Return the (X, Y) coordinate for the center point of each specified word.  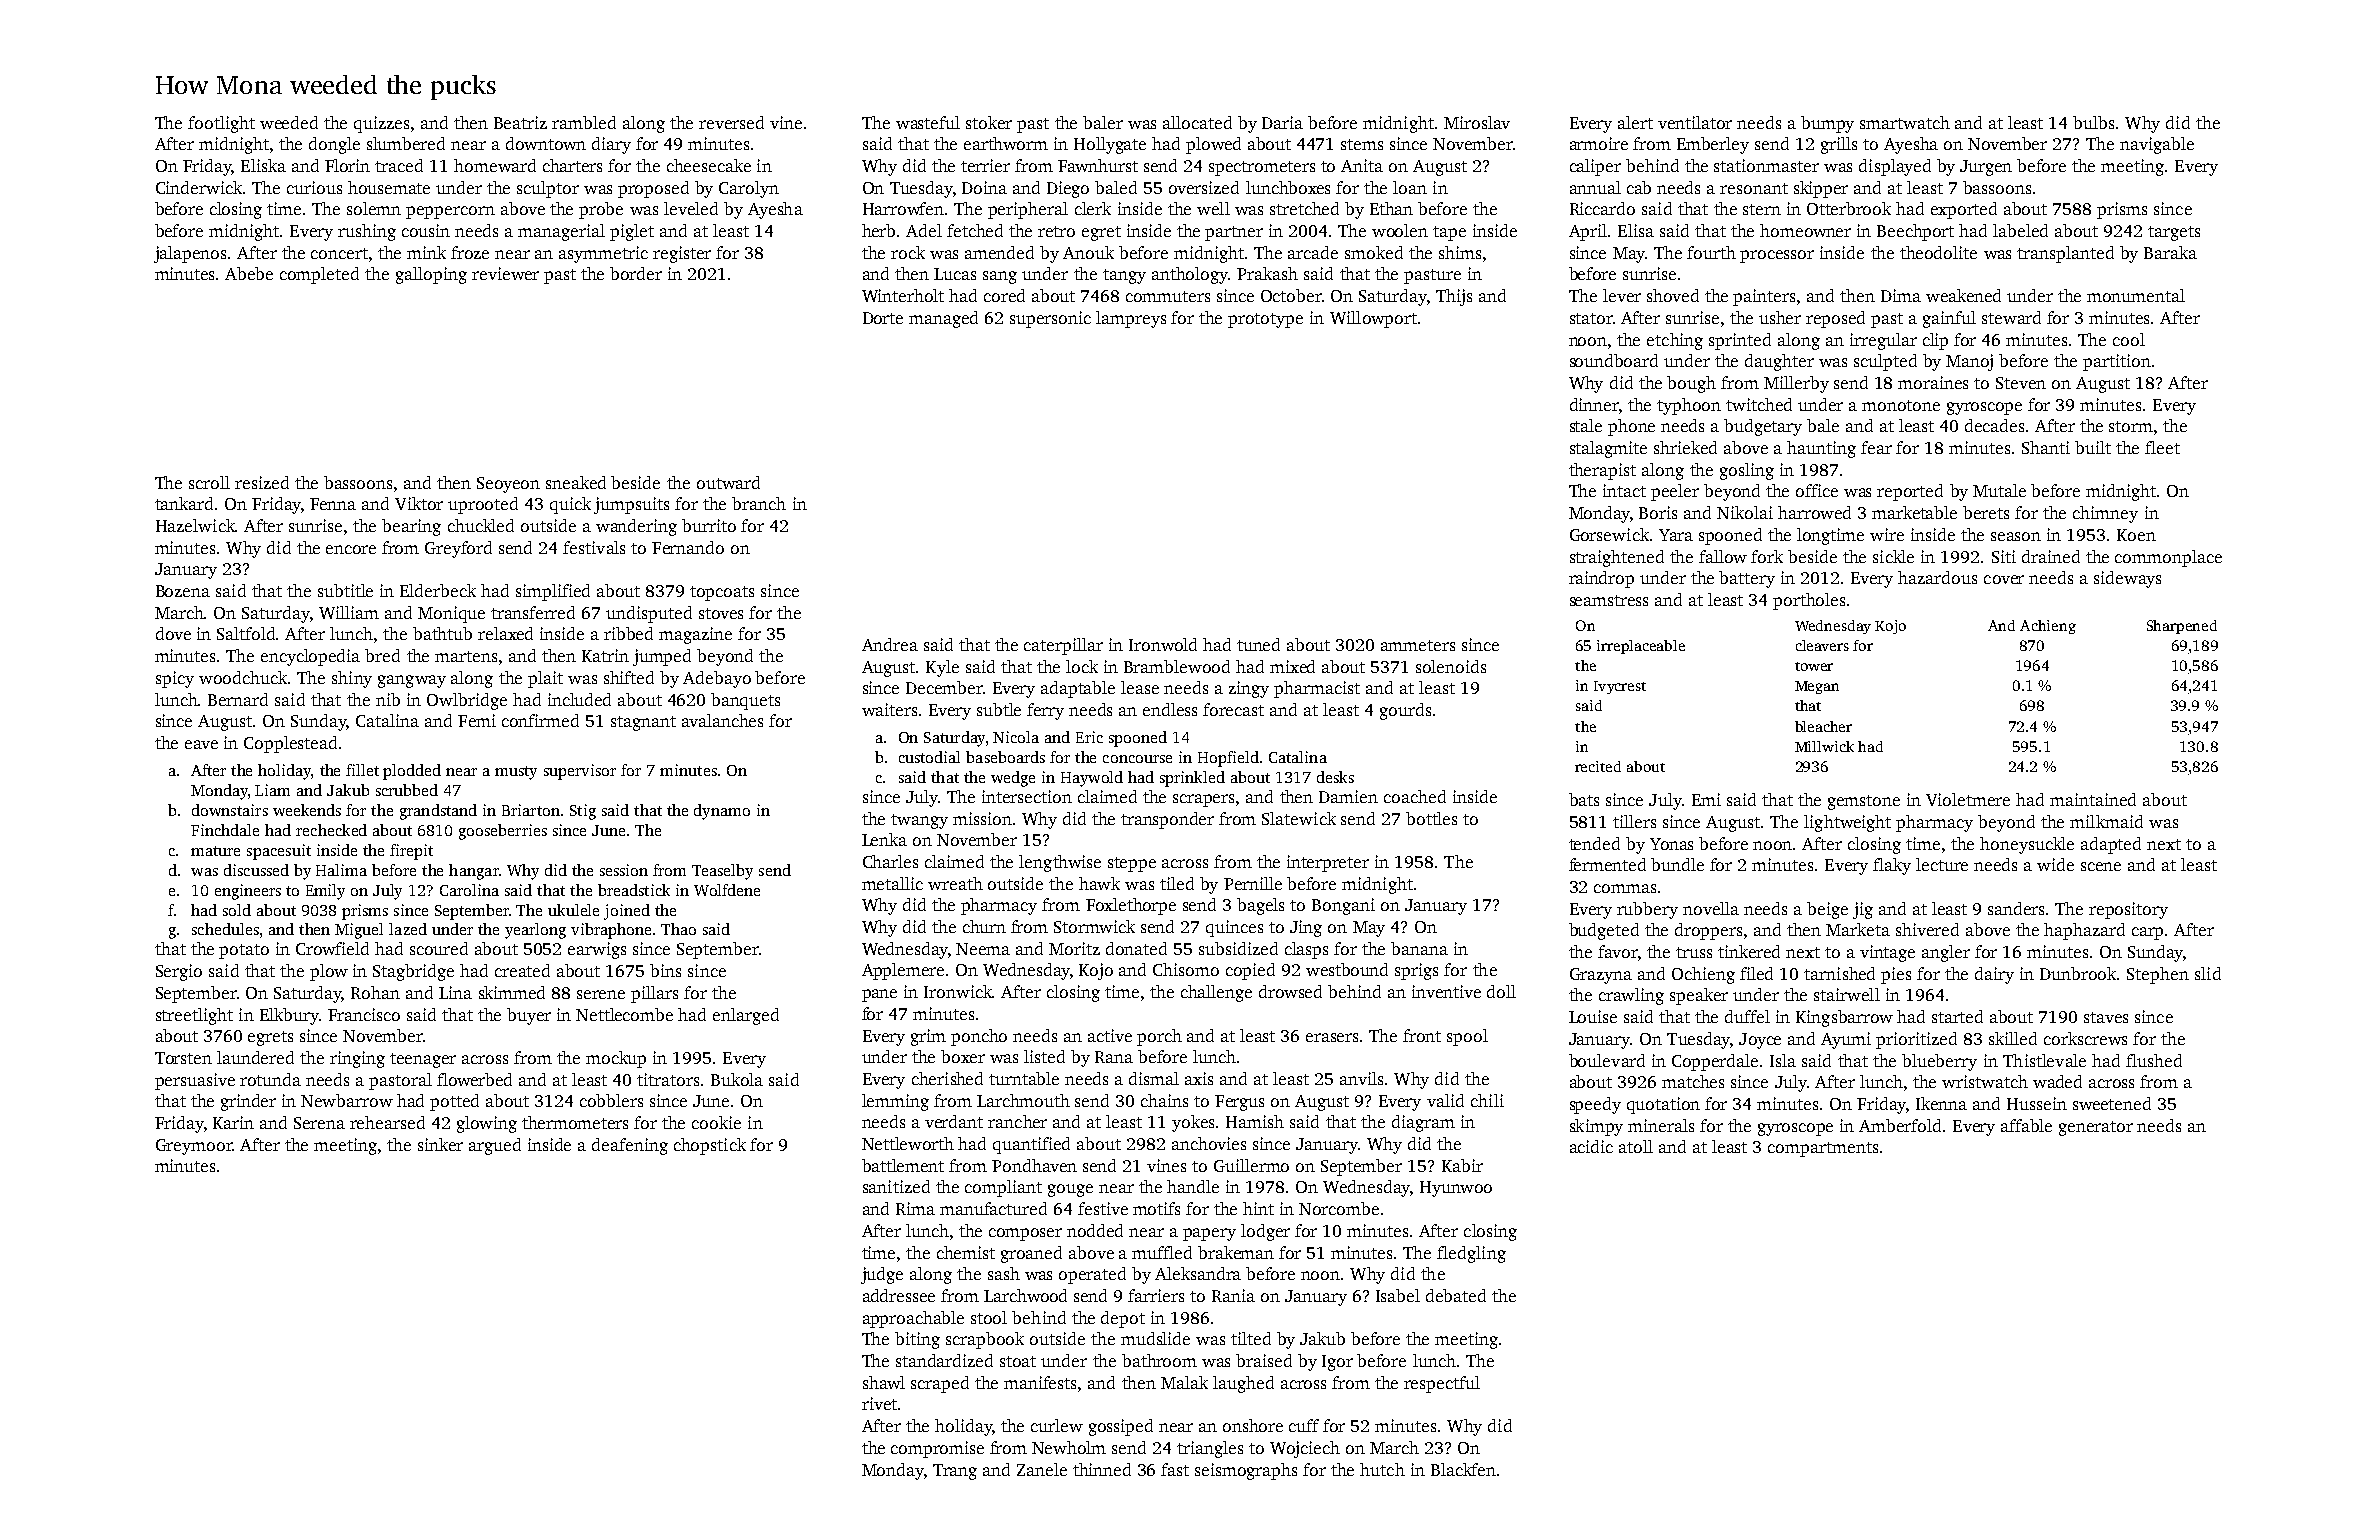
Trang (955, 1472)
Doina (984, 187)
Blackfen (1463, 1469)
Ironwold (1163, 644)
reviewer (505, 273)
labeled (2020, 230)
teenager (423, 1060)
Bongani (1343, 906)
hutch (1382, 1469)
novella (1711, 908)
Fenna (333, 504)
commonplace (2168, 558)
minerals (1661, 1125)
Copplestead (290, 744)
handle (1193, 1186)
